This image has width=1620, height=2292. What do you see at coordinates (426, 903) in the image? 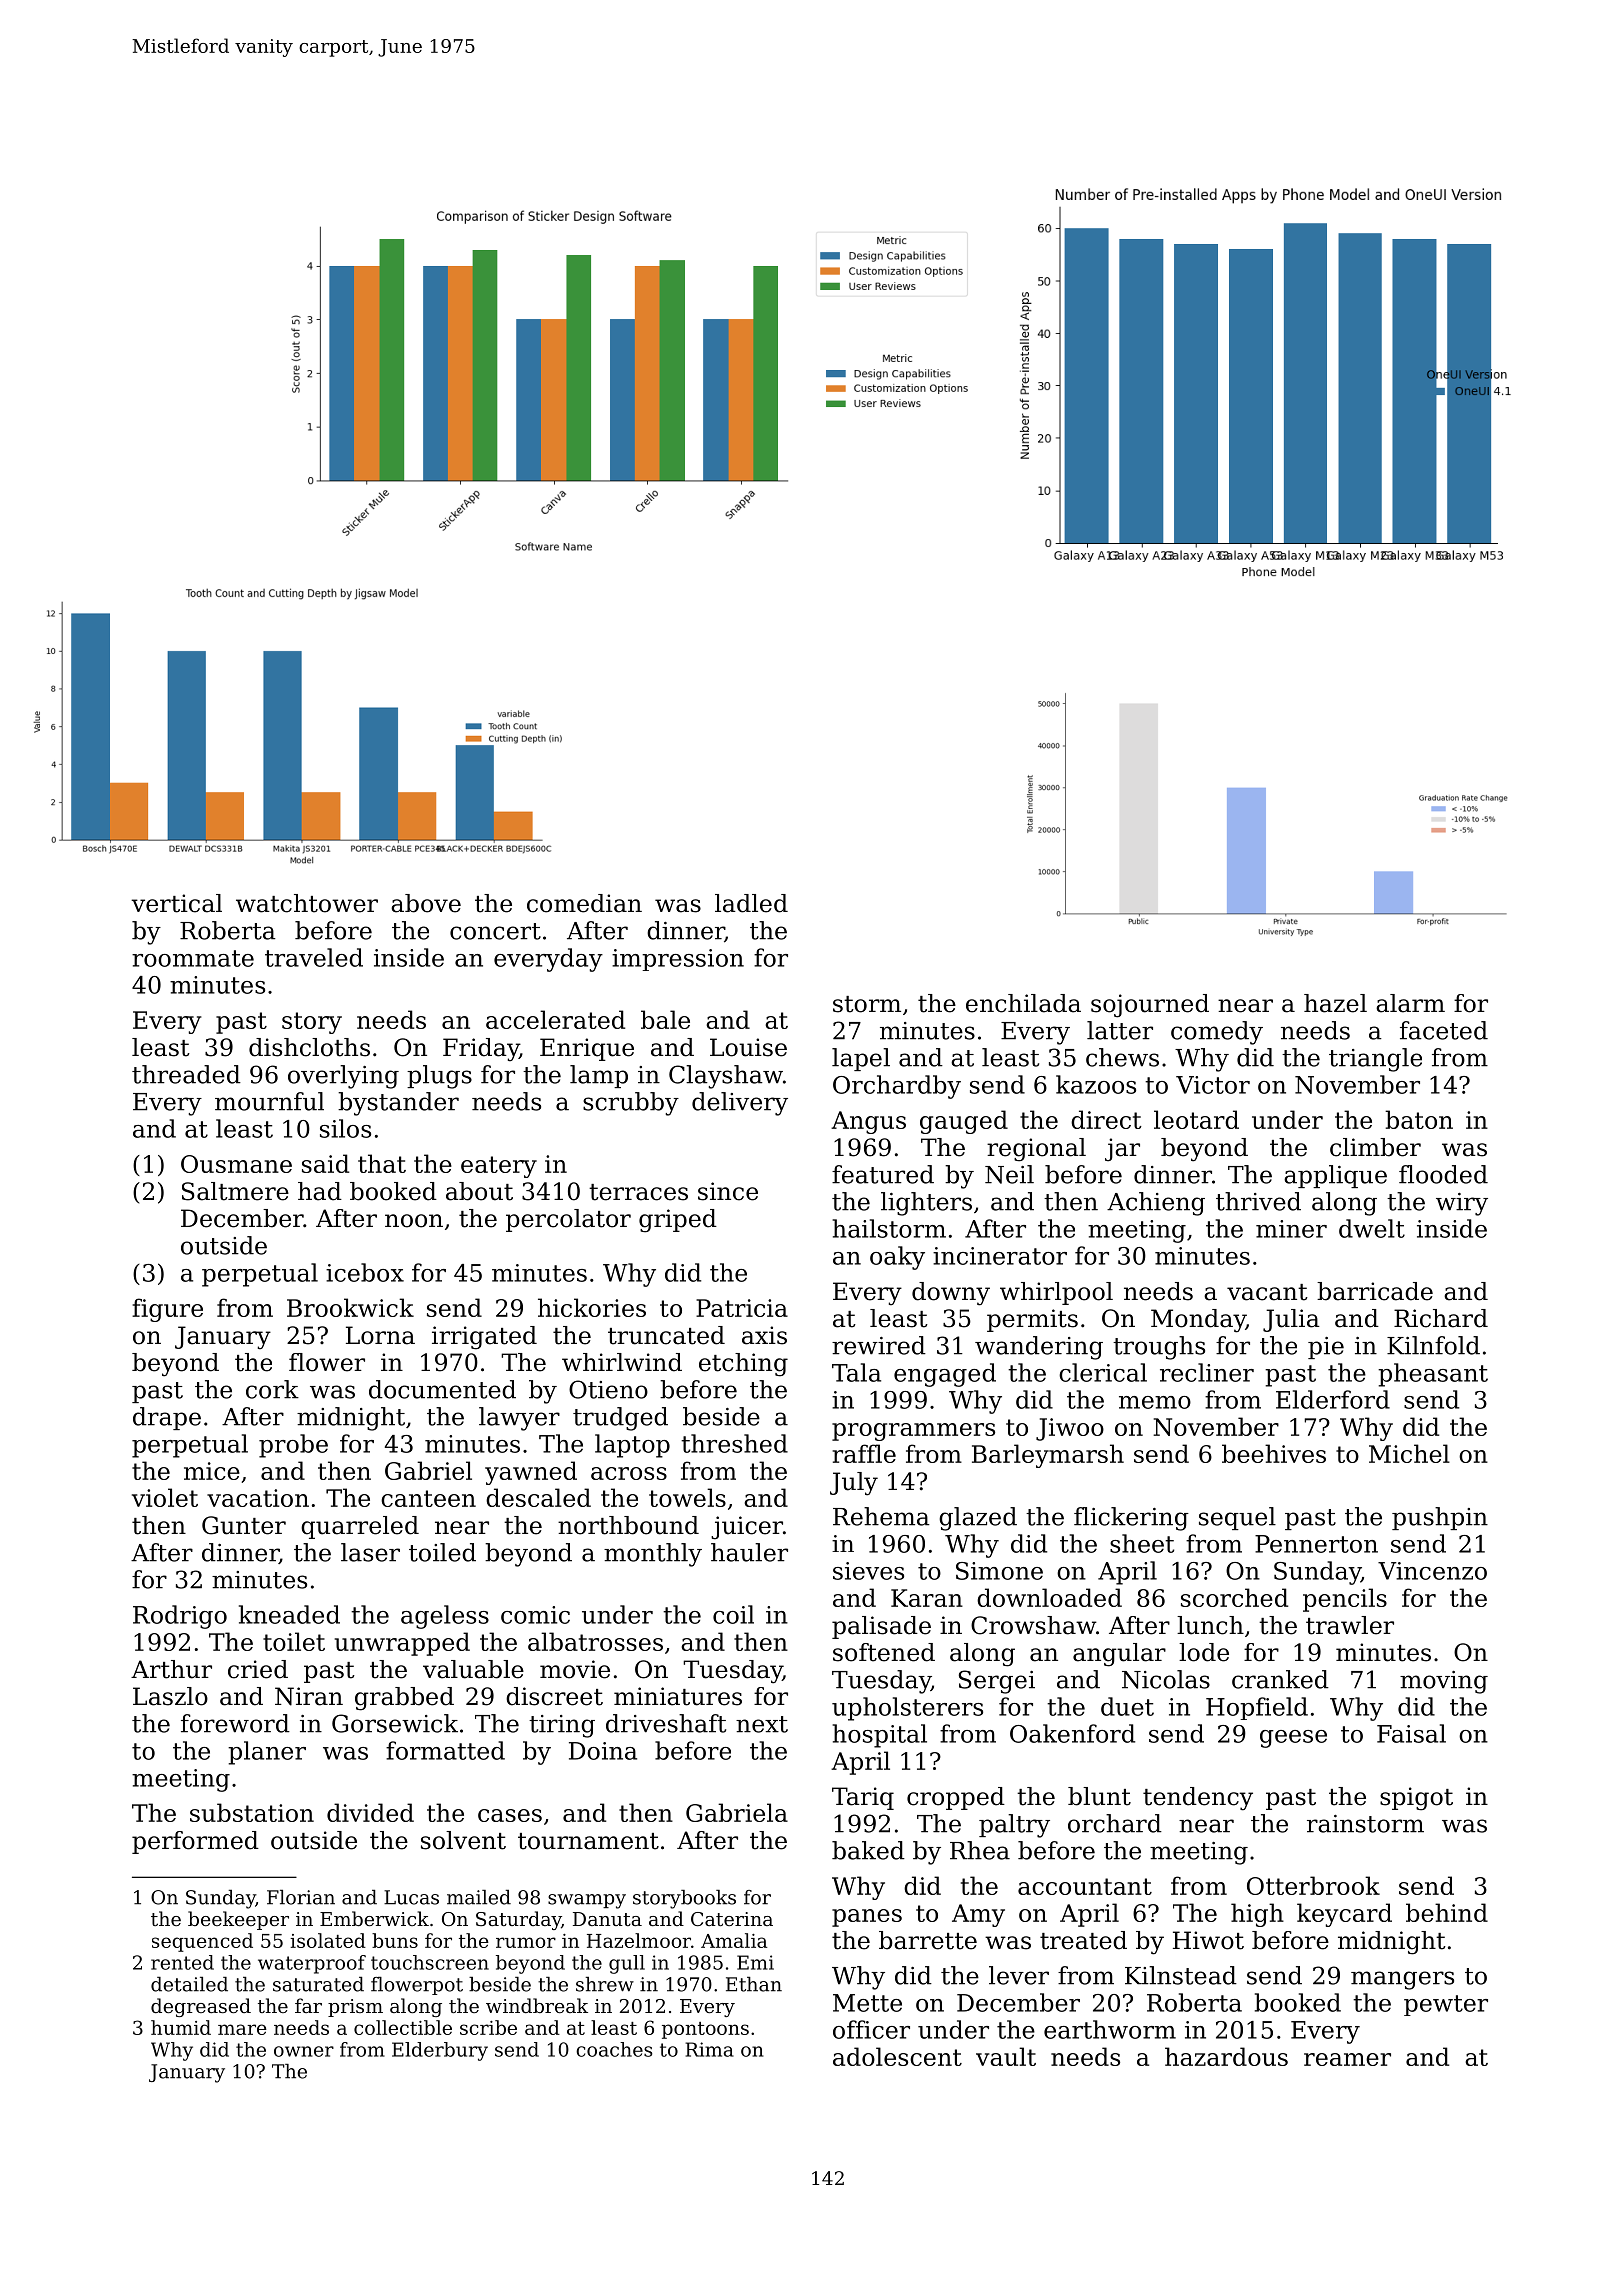
I see `above` at bounding box center [426, 903].
